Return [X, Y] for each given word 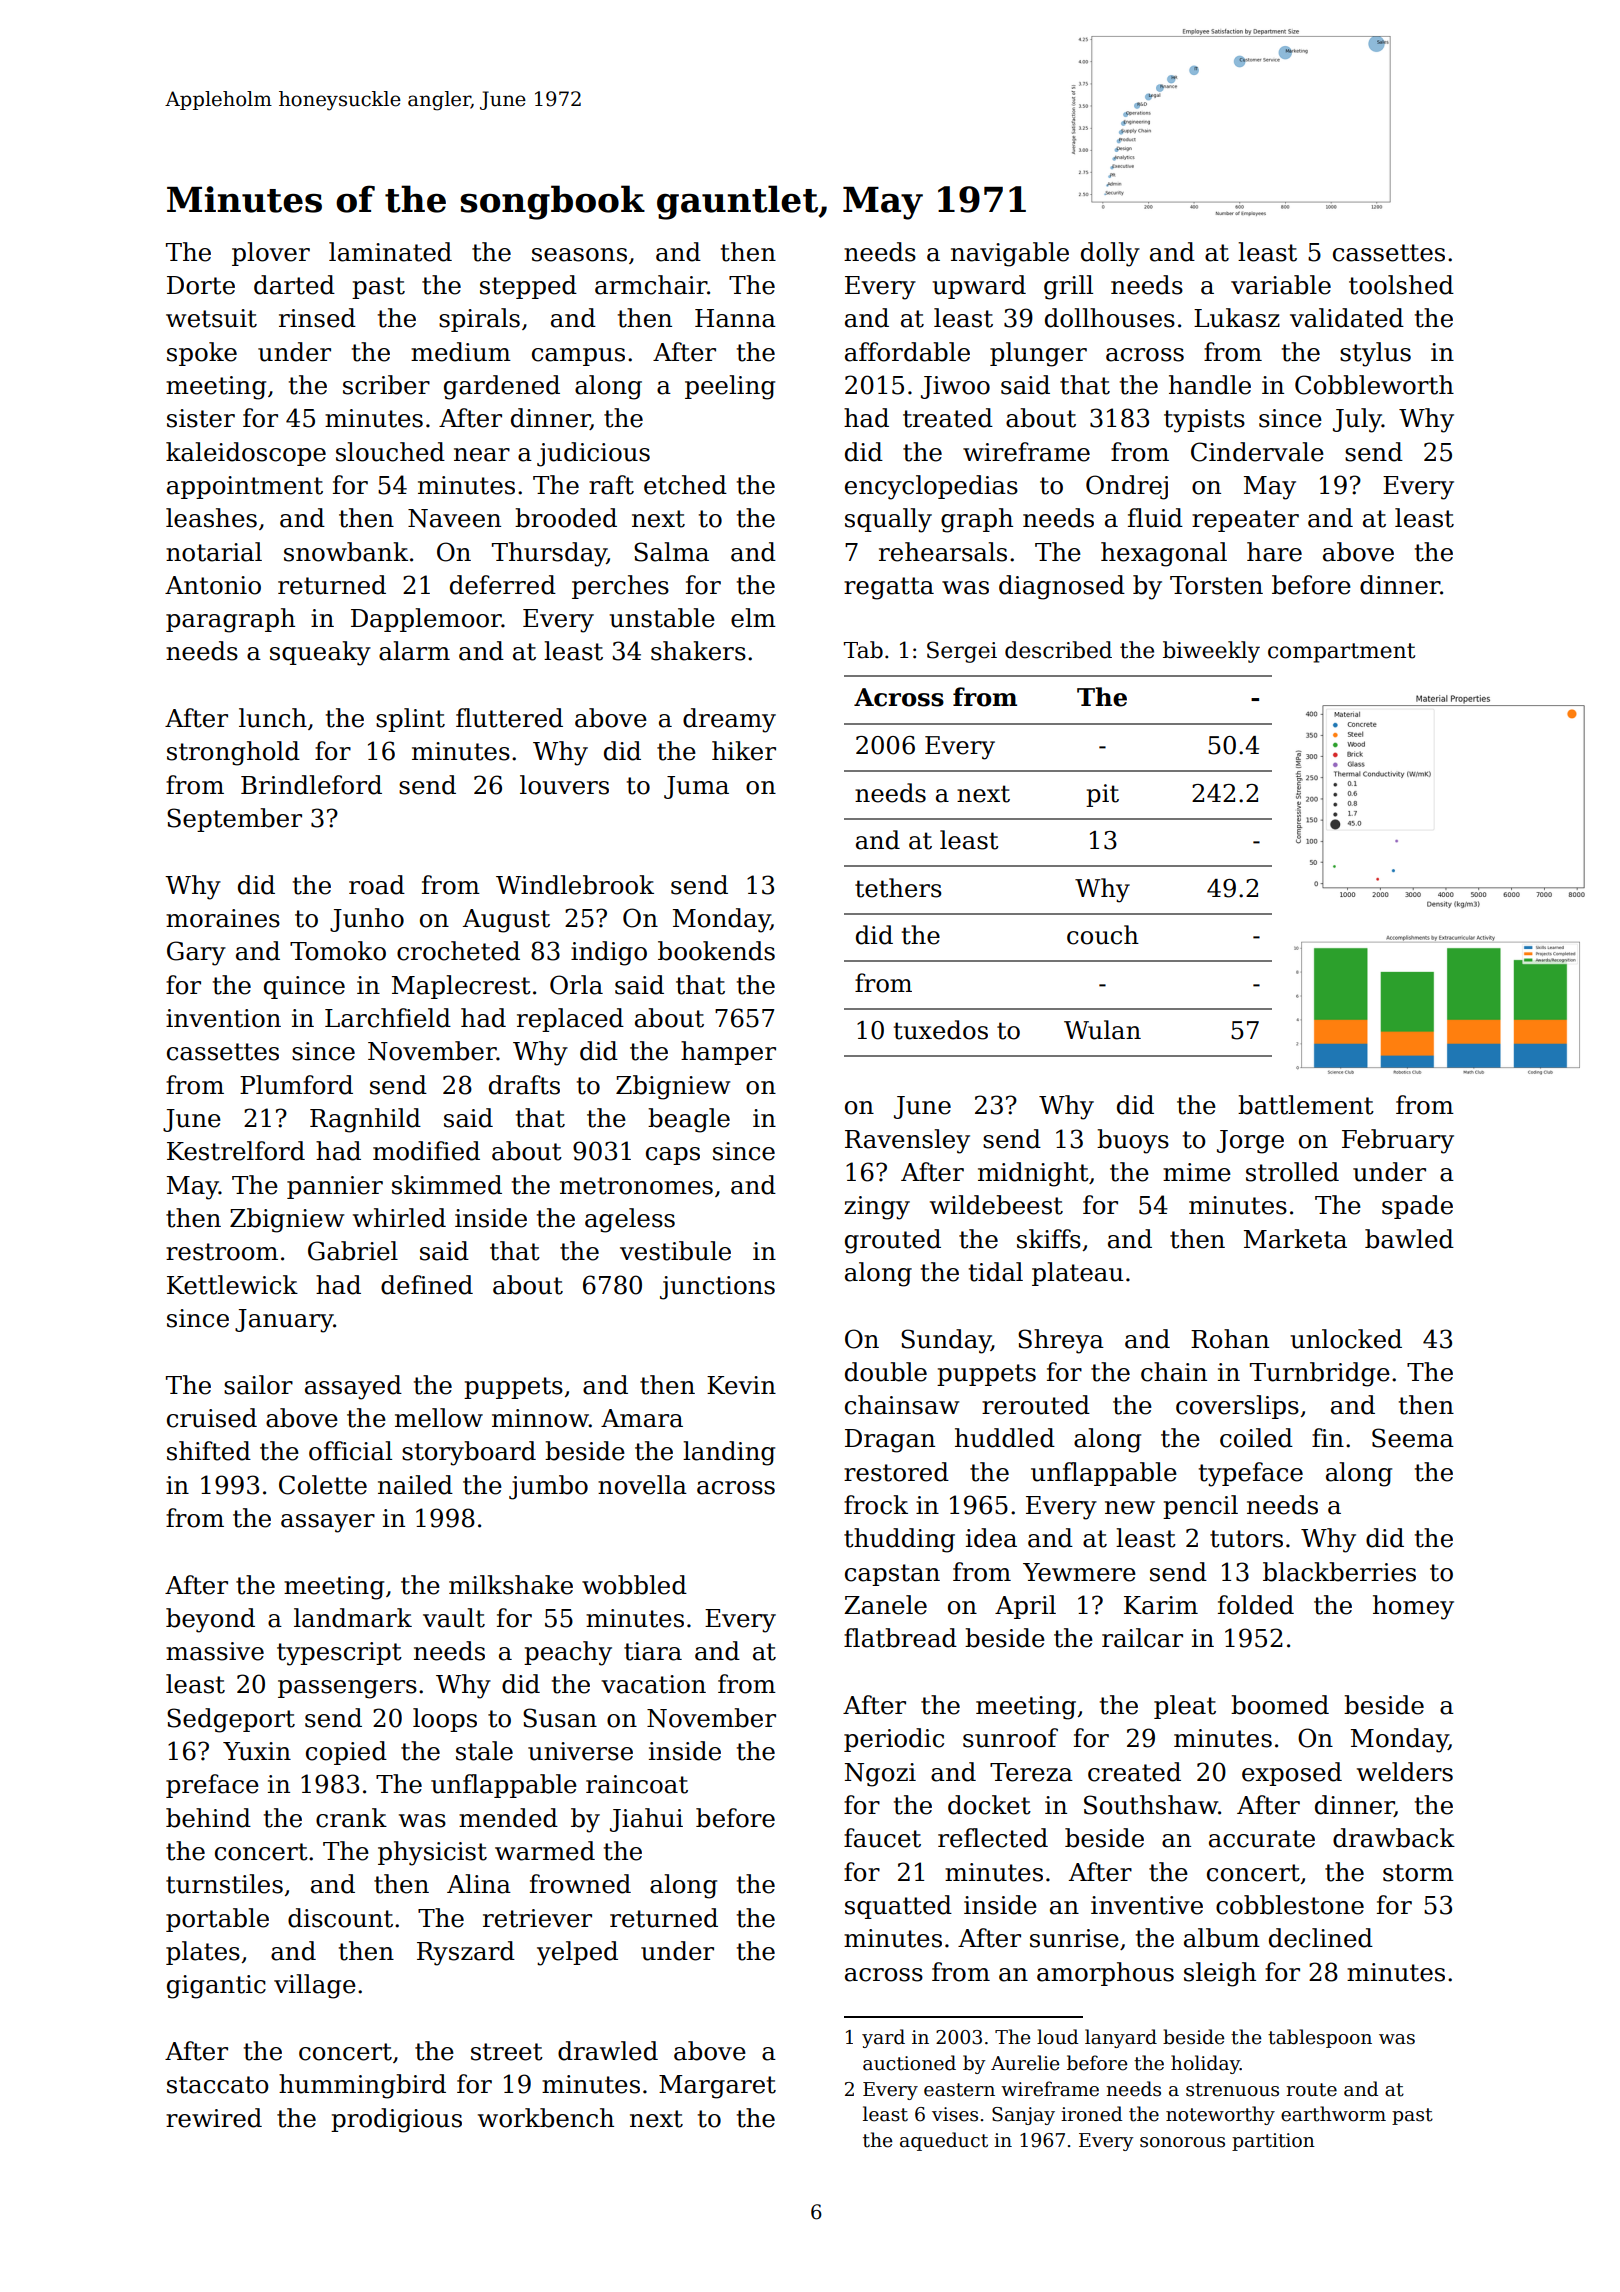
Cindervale [1257, 452]
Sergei [962, 652]
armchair [651, 285]
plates [203, 1953]
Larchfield [388, 1018]
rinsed [317, 318]
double [886, 1372]
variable [1281, 285]
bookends [716, 951]
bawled [1409, 1239]
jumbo [548, 1487]
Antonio [213, 585]
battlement [1306, 1105]
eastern [959, 2090]
